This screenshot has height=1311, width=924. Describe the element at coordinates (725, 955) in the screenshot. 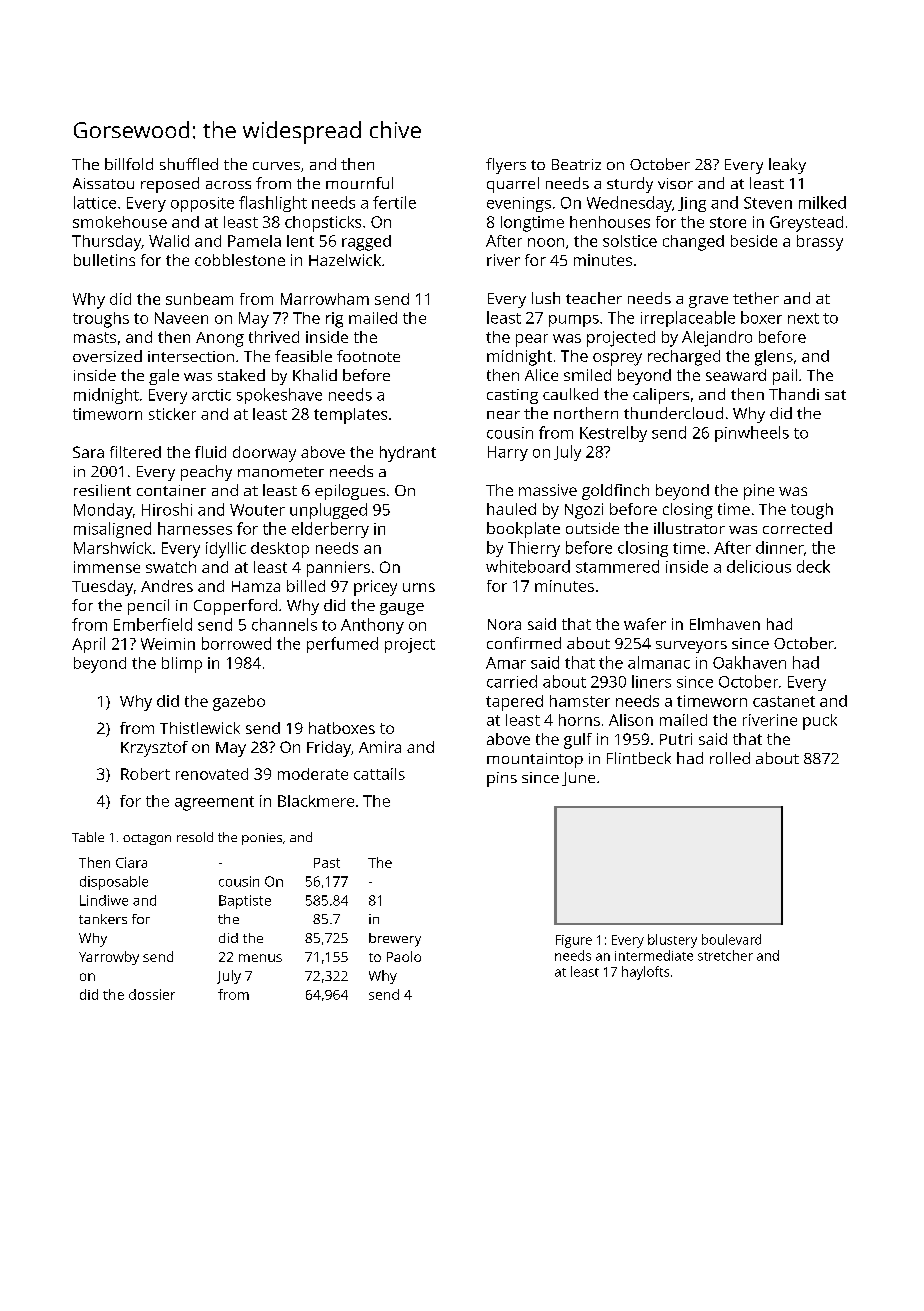

I see `stretcher` at that location.
